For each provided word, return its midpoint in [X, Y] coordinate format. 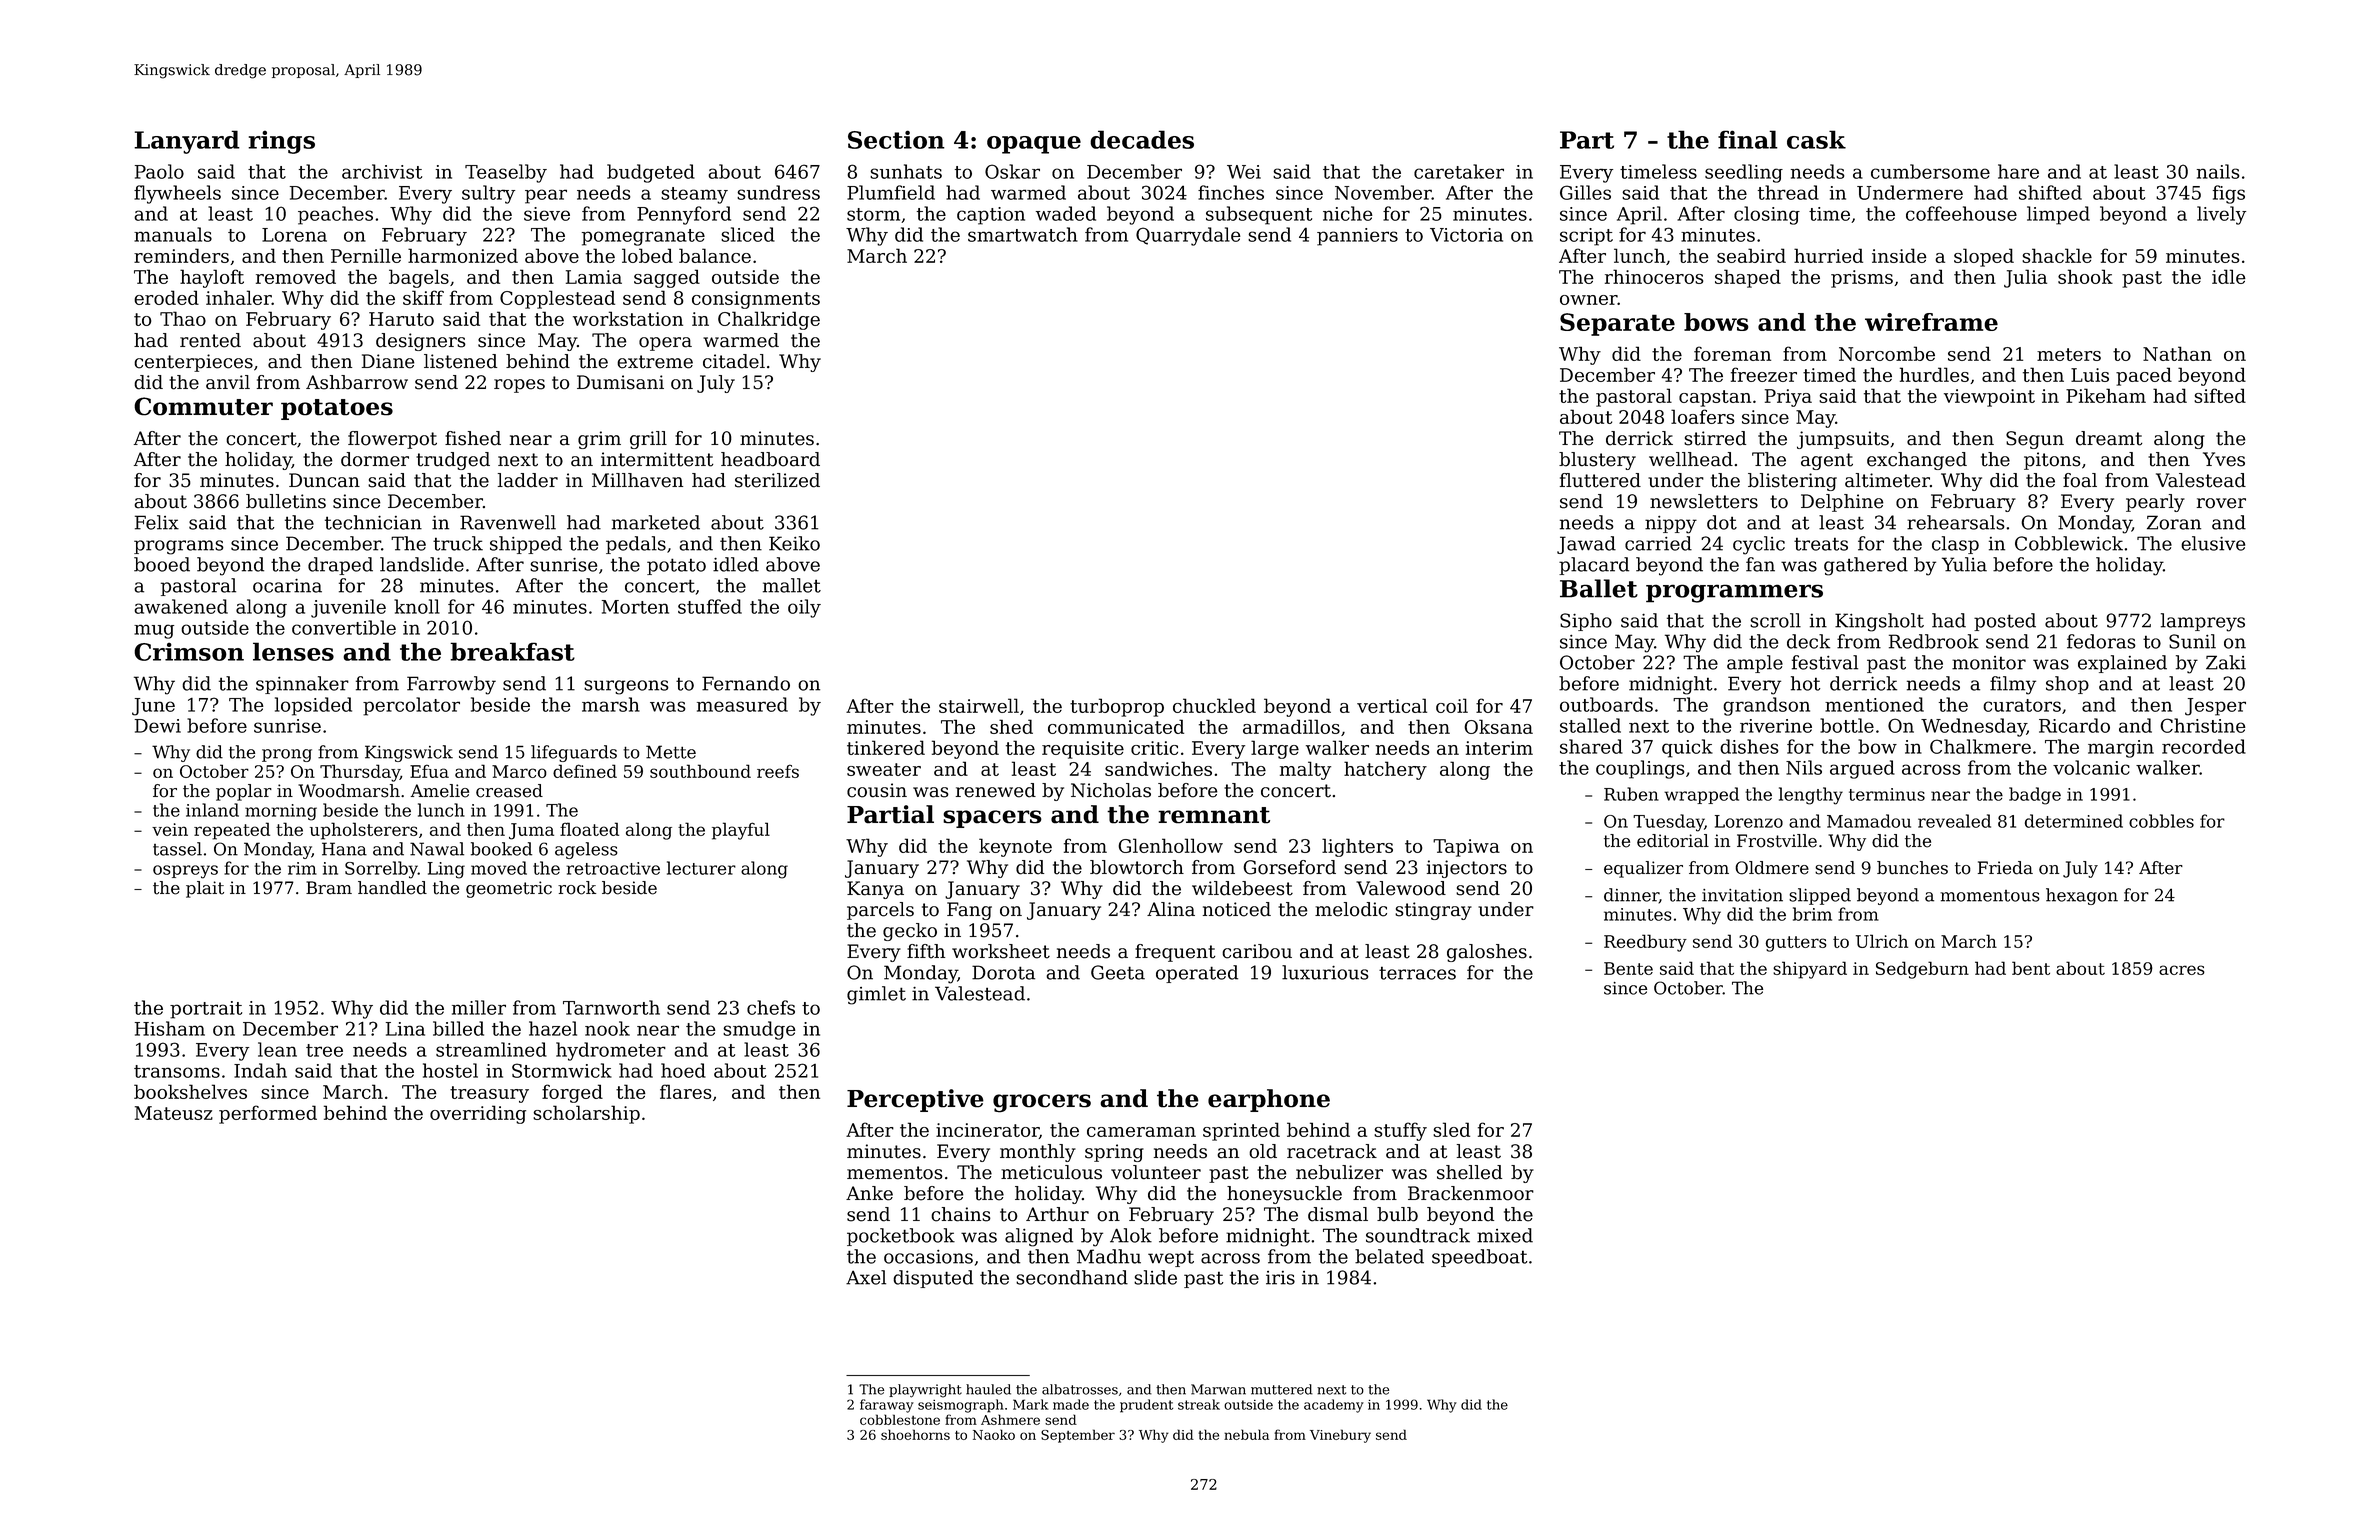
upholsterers [364, 831]
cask [1816, 139]
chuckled [1214, 705]
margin [2121, 749]
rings [281, 142]
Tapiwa [1466, 848]
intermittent [657, 459]
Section [896, 139]
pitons [2052, 461]
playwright [925, 1391]
